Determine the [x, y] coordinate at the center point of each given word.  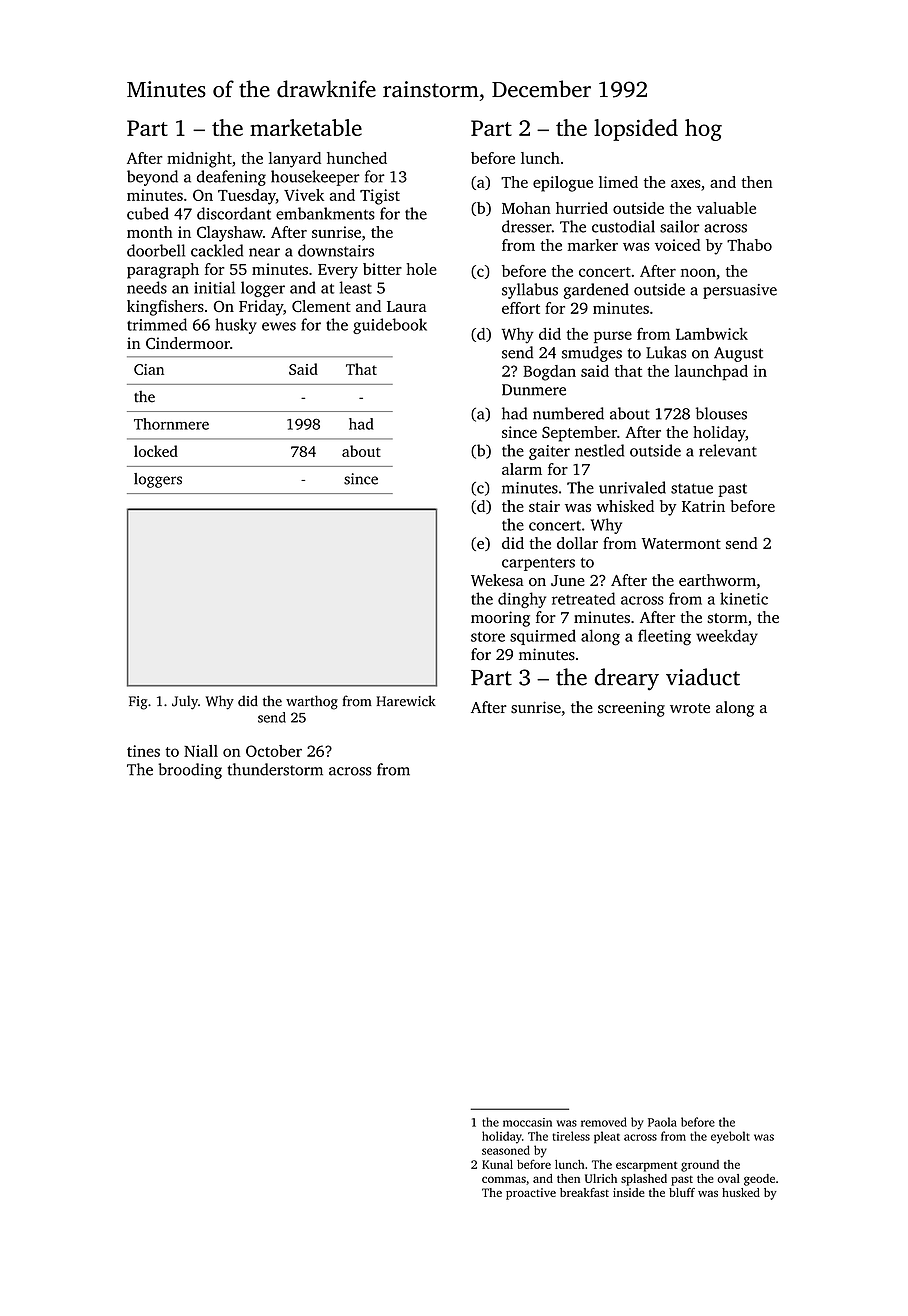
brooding [190, 771]
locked [156, 451]
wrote [690, 708]
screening [631, 709]
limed [618, 182]
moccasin [527, 1122]
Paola [662, 1122]
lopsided [636, 130]
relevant [728, 450]
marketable [306, 127]
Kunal [497, 1164]
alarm [522, 469]
